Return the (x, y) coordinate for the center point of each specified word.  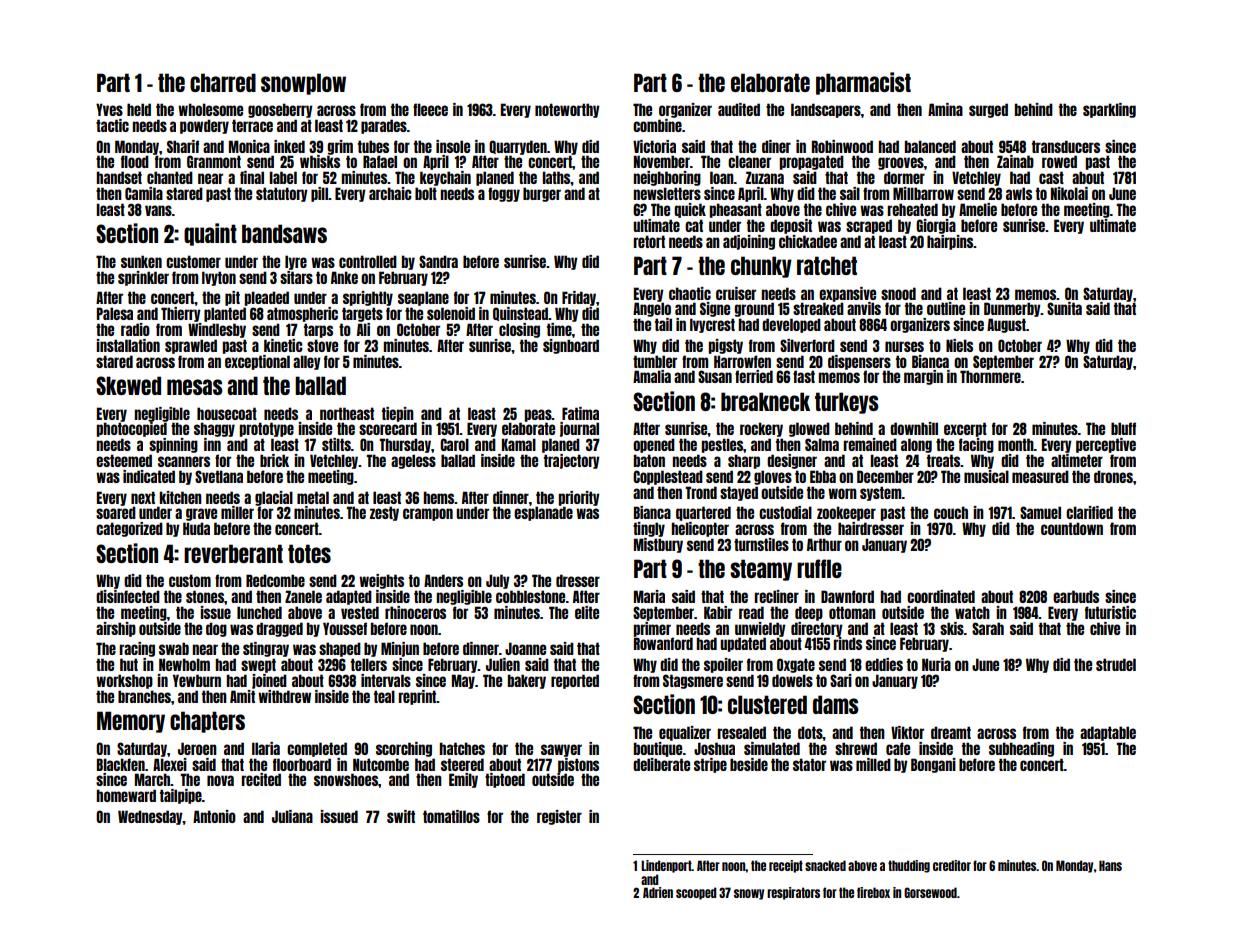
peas (538, 415)
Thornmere (990, 376)
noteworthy (567, 110)
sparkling (1109, 110)
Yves (109, 109)
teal (384, 696)
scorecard (388, 428)
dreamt (951, 732)
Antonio (214, 816)
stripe (710, 765)
